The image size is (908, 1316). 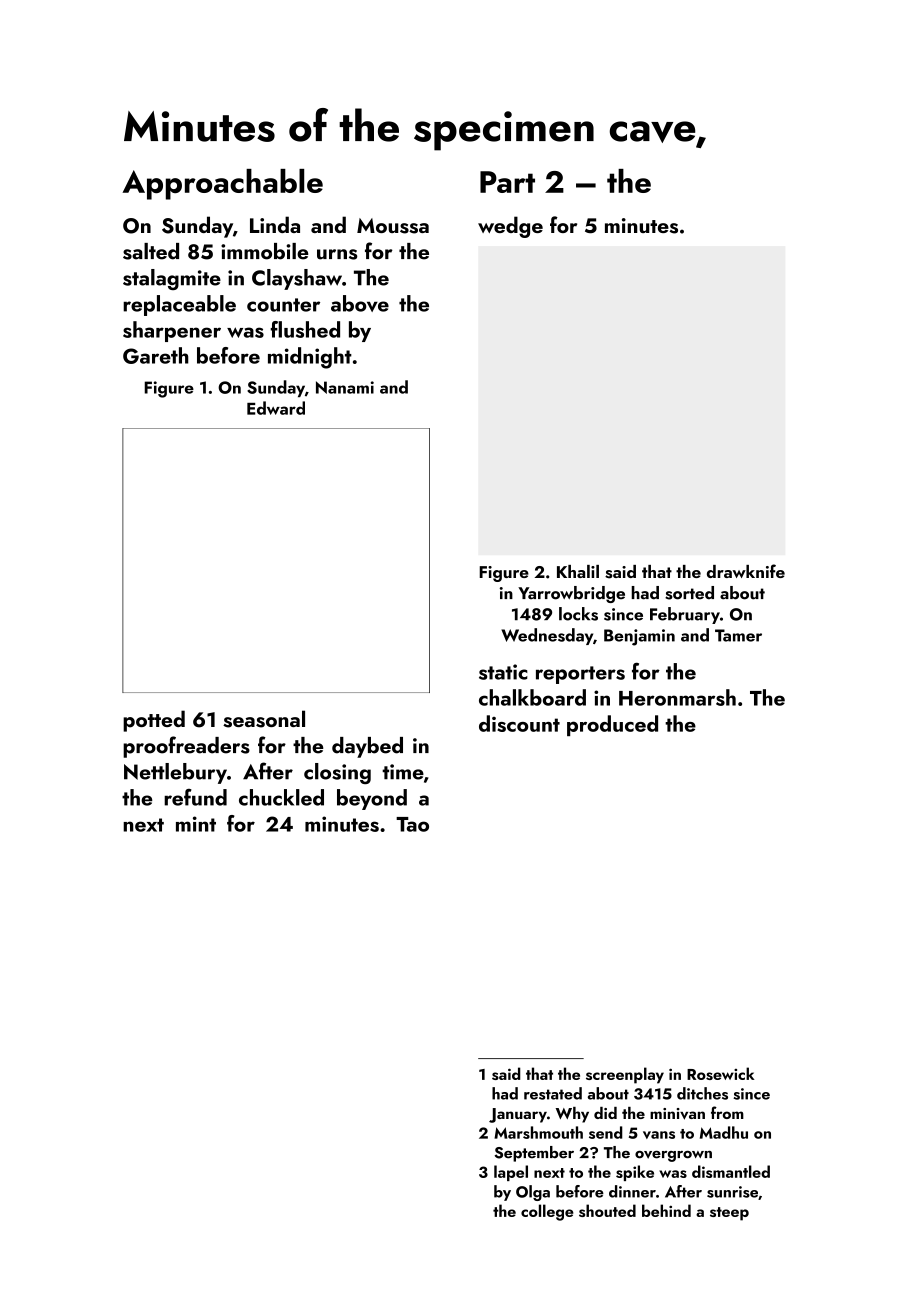 I want to click on wedge, so click(x=510, y=227).
